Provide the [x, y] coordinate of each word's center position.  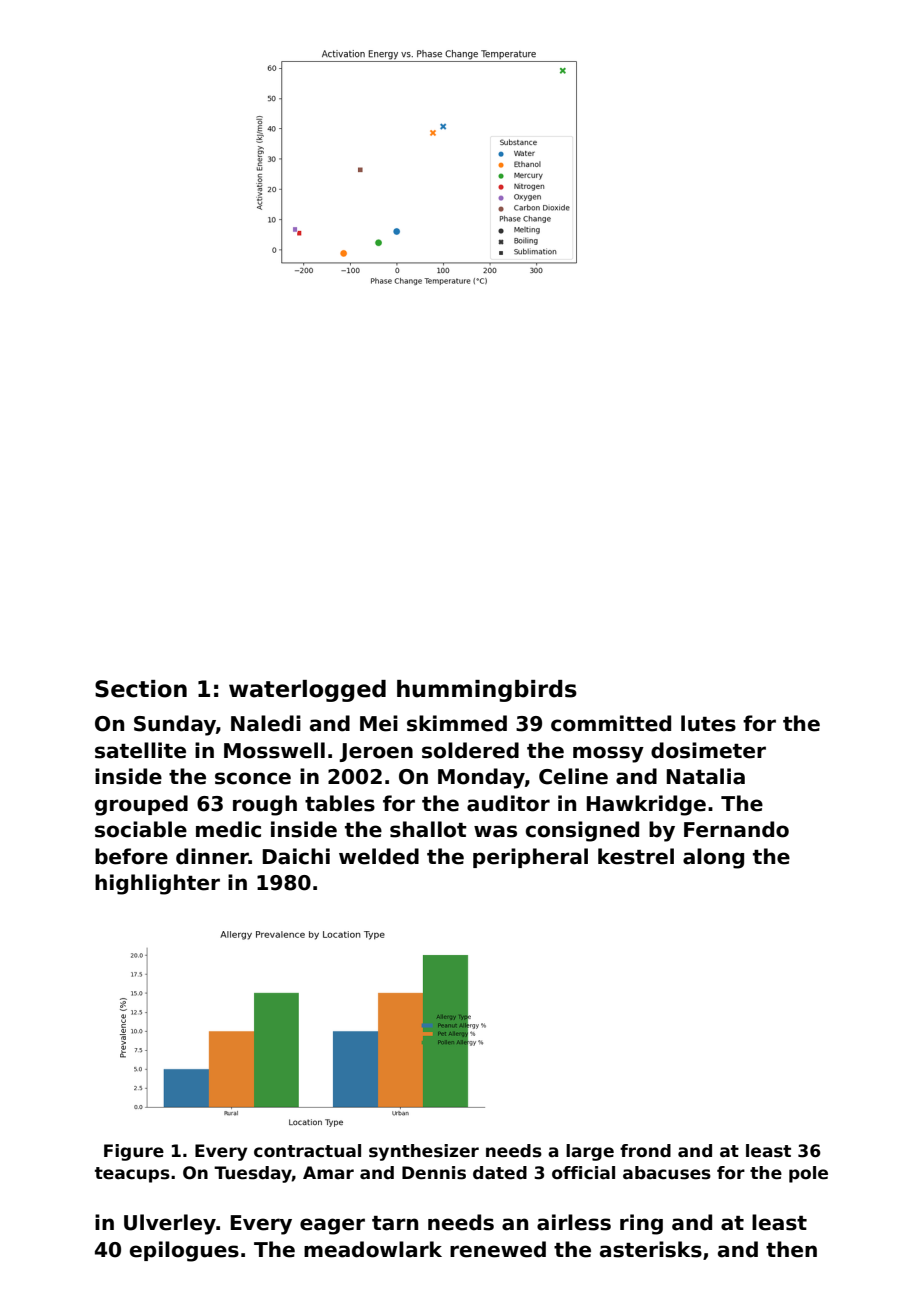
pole [808, 1174]
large [590, 1152]
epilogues [184, 1251]
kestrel [636, 856]
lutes [708, 723]
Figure [134, 1152]
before [131, 856]
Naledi [266, 723]
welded [379, 856]
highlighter [157, 884]
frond [645, 1151]
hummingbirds [487, 691]
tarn [395, 1223]
